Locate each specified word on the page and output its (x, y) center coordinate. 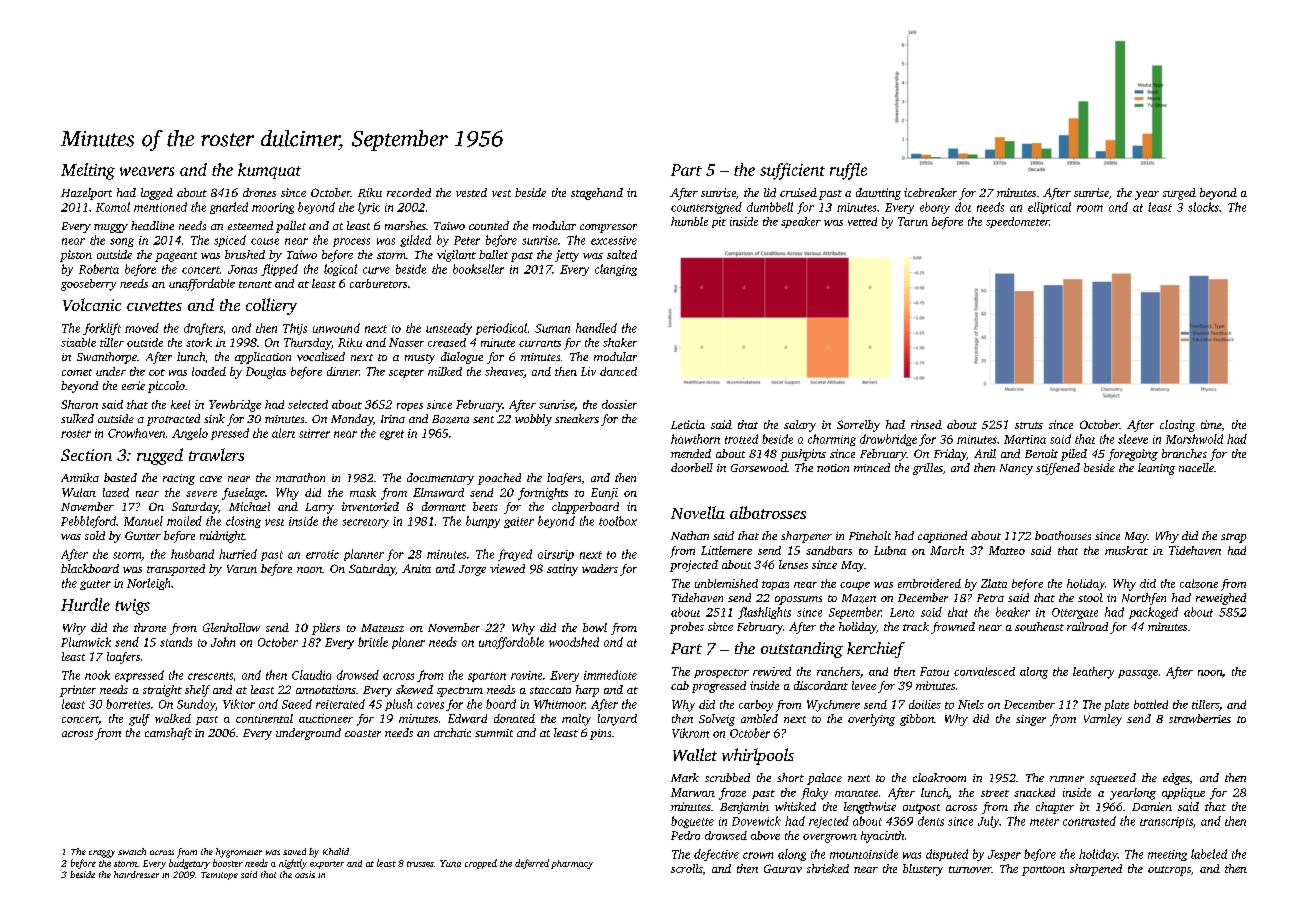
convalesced (984, 671)
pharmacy (572, 864)
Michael (249, 506)
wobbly (533, 420)
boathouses (1063, 535)
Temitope (219, 876)
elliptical (1049, 208)
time (1211, 424)
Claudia (311, 675)
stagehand (597, 194)
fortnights (543, 494)
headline (152, 225)
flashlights (764, 613)
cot (157, 372)
